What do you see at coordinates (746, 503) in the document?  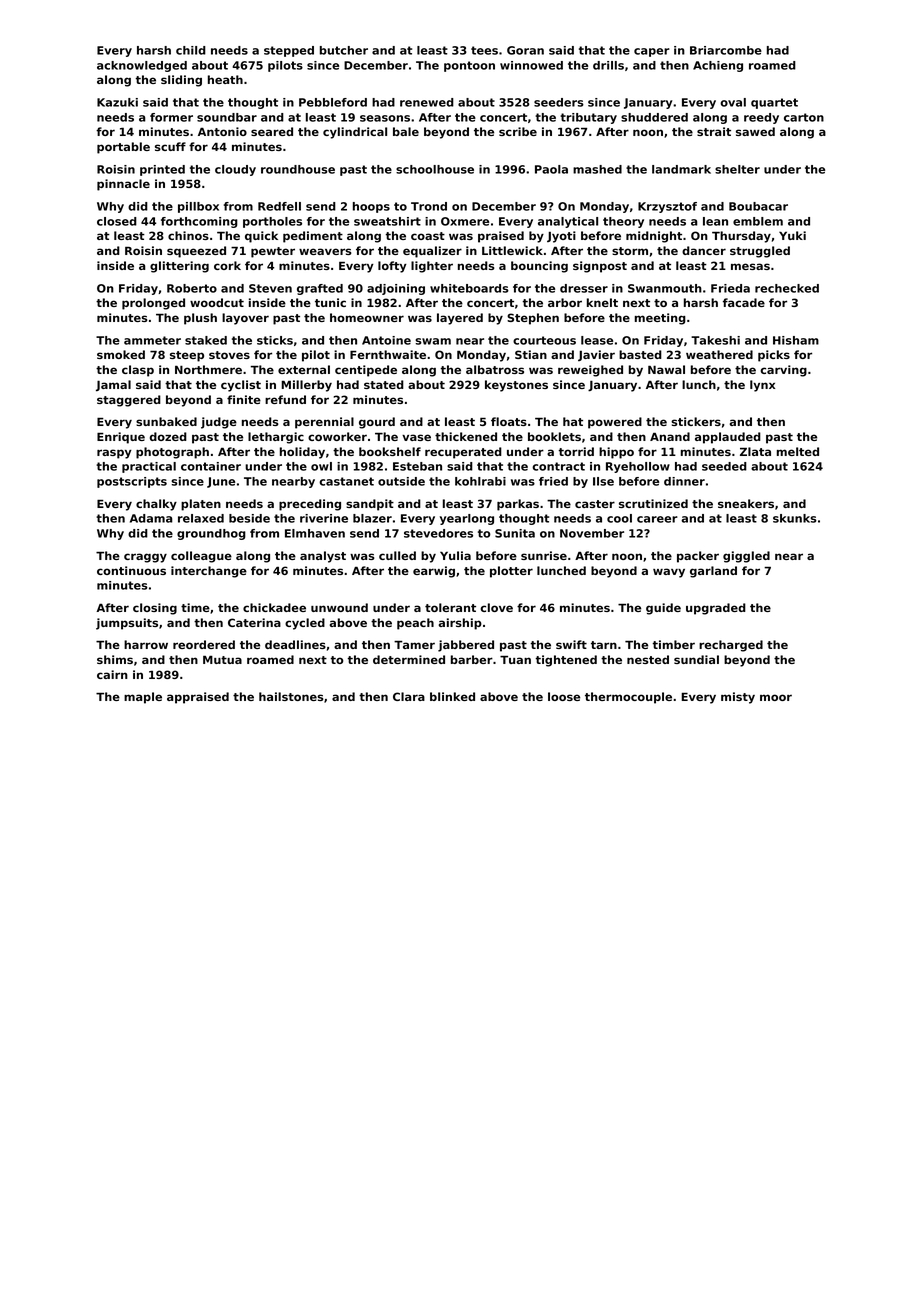 I see `sneakers` at bounding box center [746, 503].
